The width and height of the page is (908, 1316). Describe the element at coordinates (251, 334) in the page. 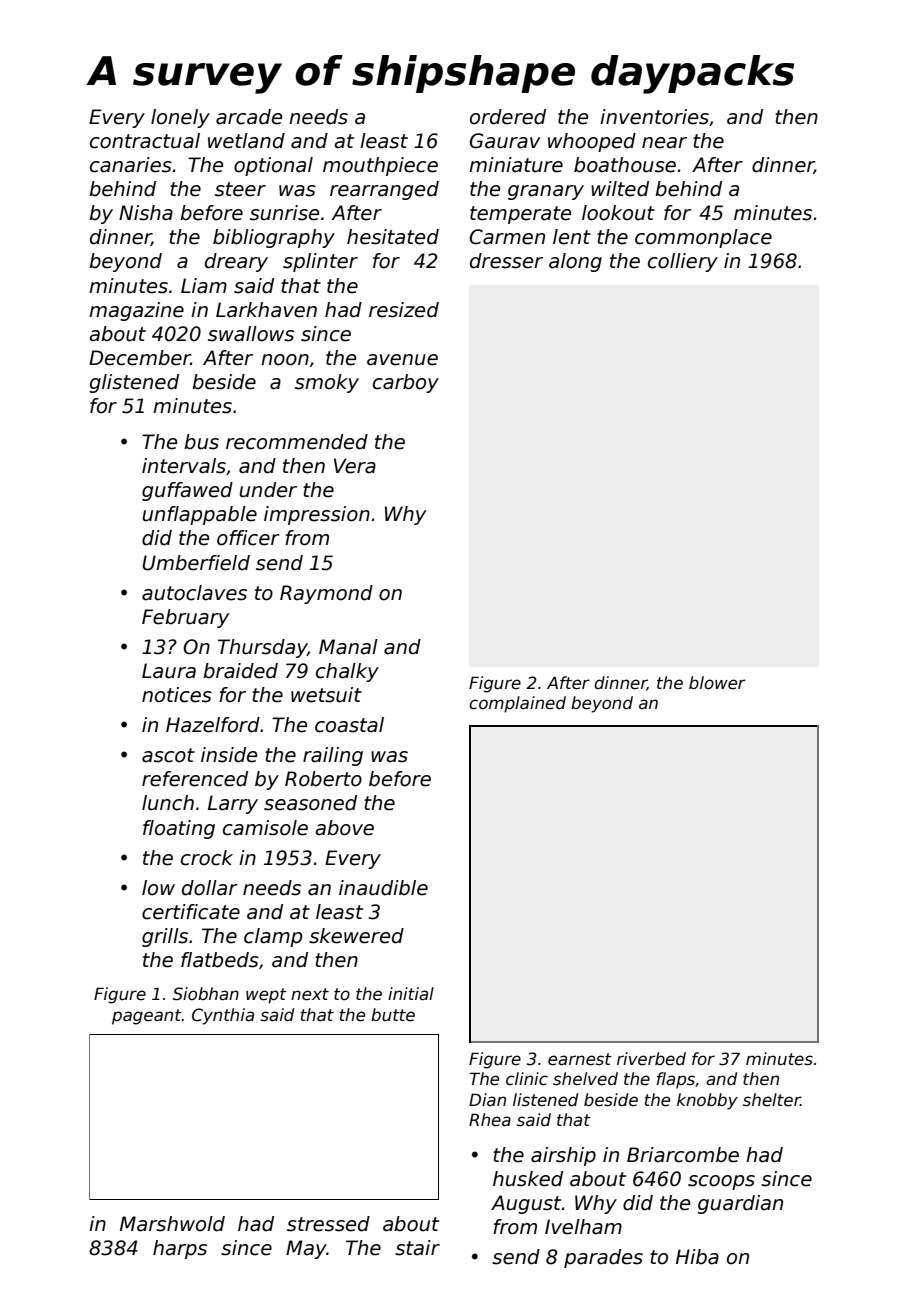

I see `swallows` at that location.
